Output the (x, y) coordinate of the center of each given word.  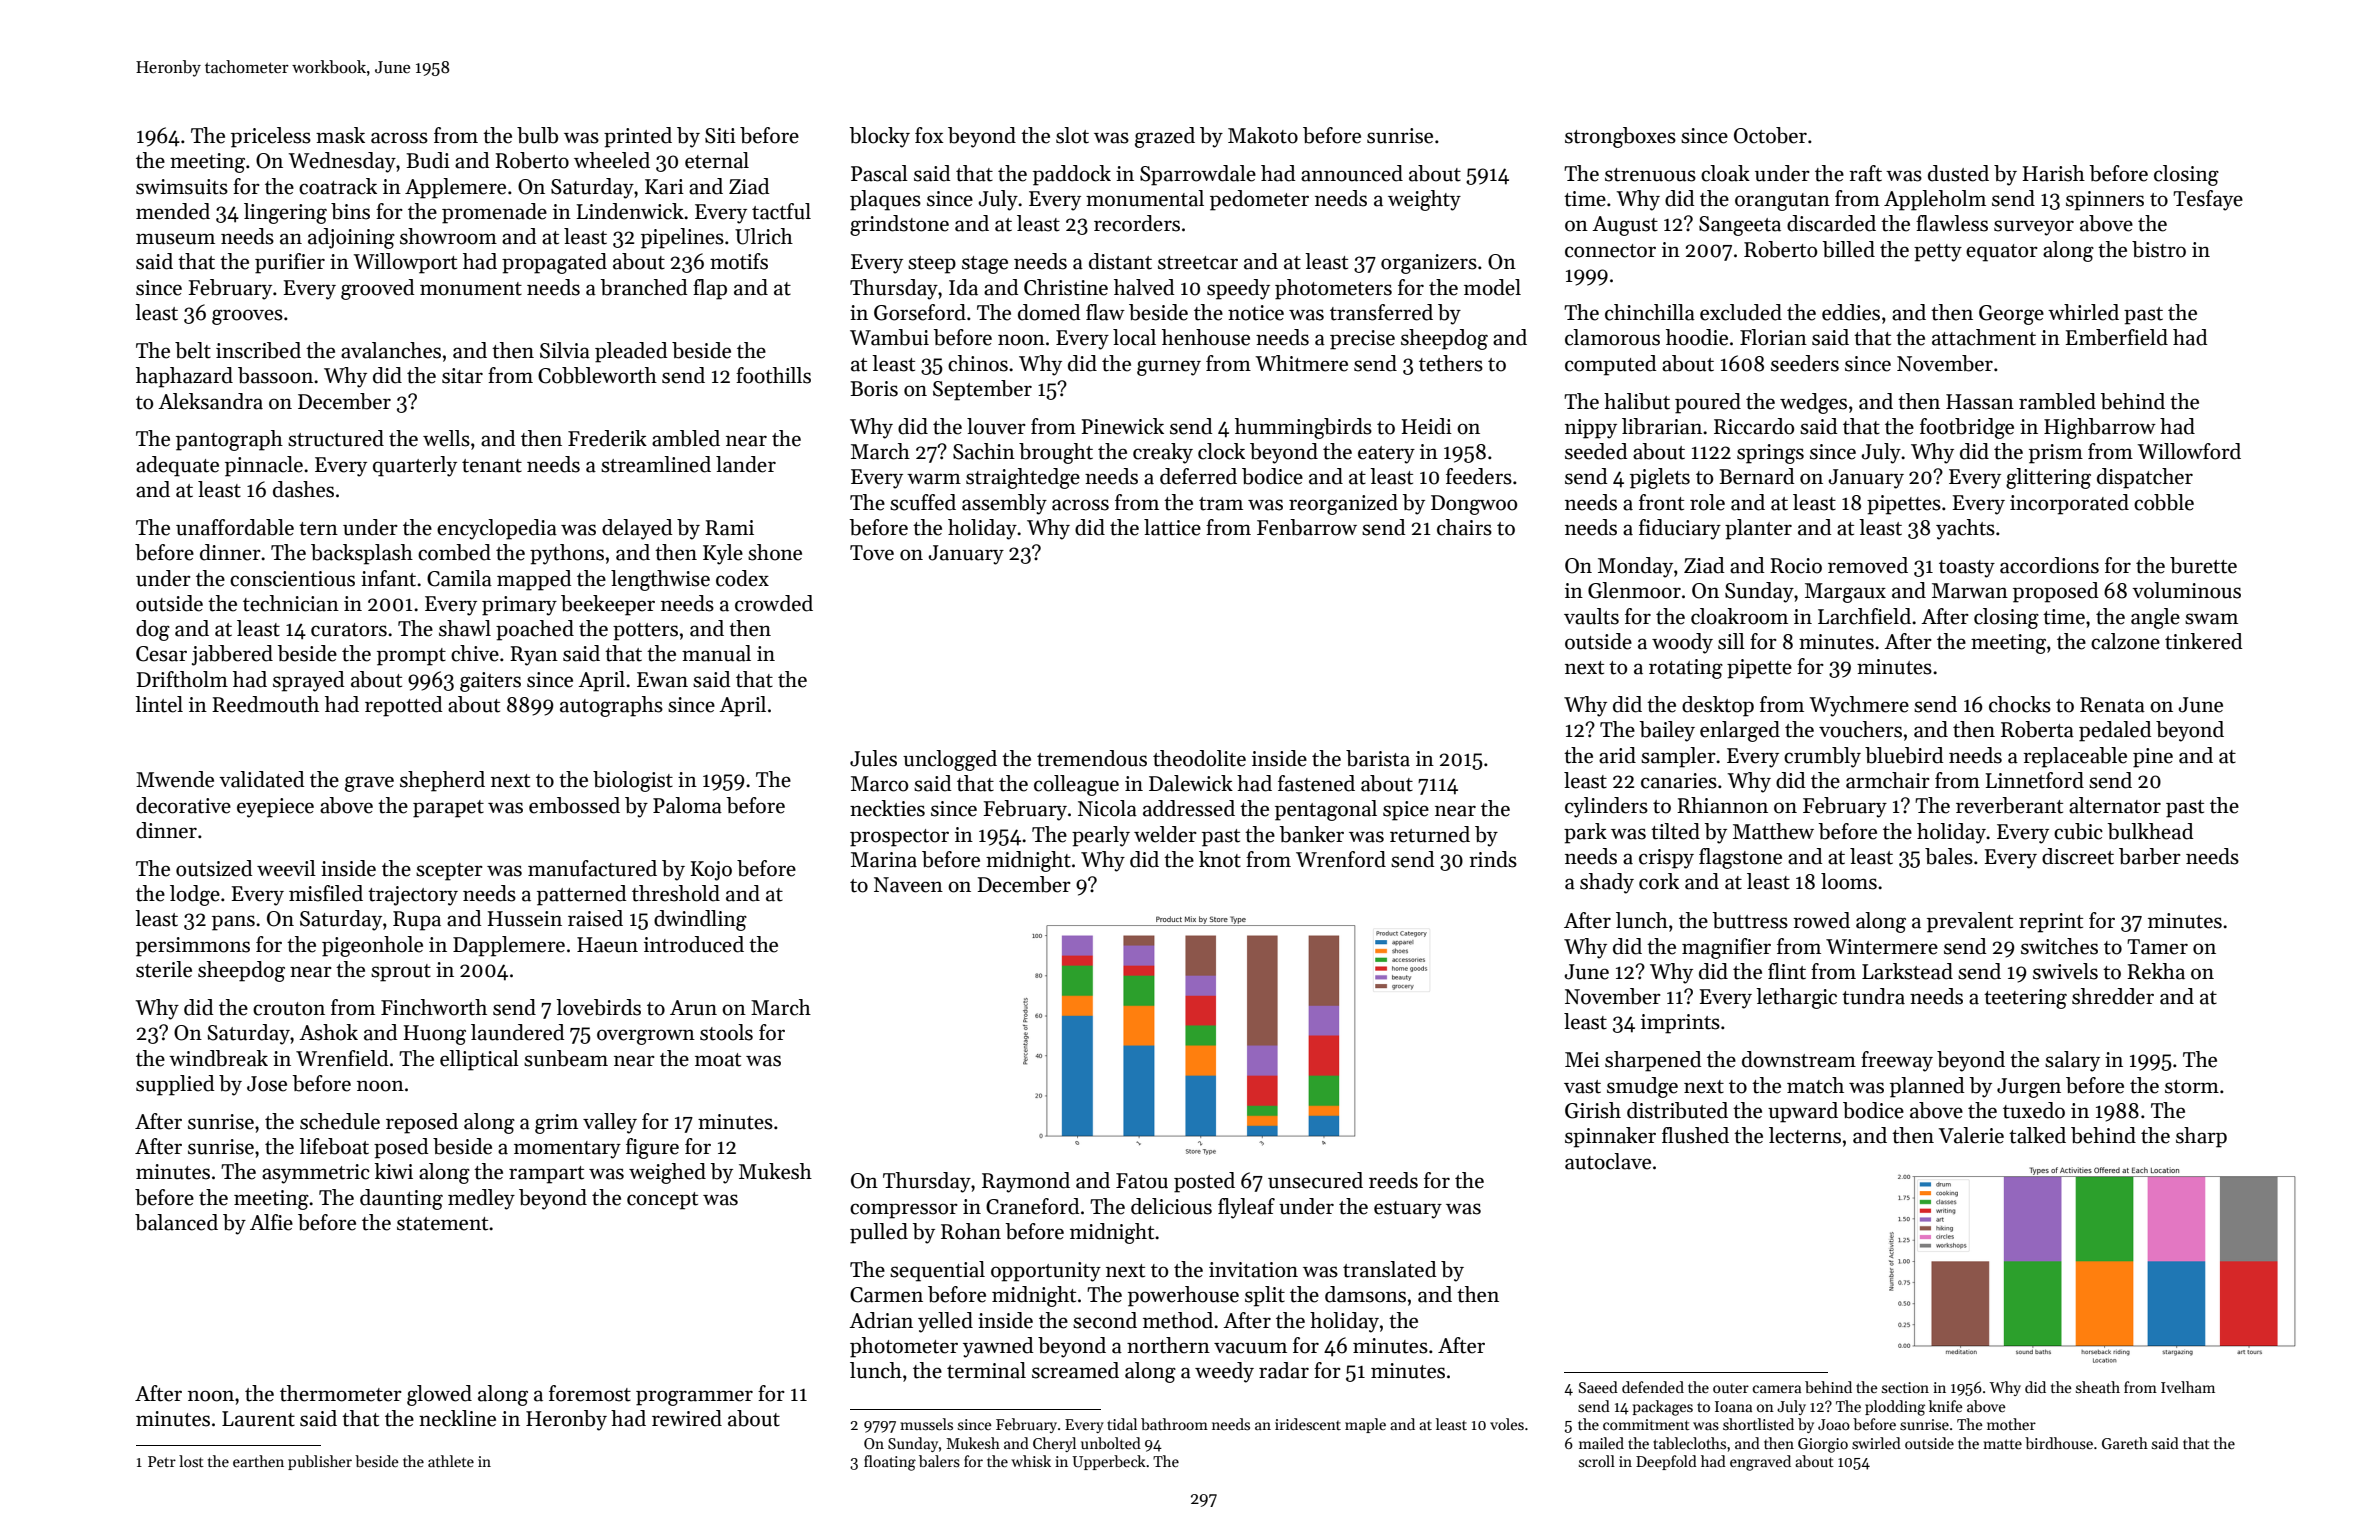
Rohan (971, 1231)
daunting (401, 1199)
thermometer (341, 1393)
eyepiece (275, 808)
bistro (2159, 249)
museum (175, 239)
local (1134, 337)
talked (2037, 1135)
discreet (2078, 856)
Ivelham (2188, 1387)
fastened (1316, 783)
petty (1938, 253)
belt (193, 350)
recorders (1137, 223)
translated (1390, 1269)
